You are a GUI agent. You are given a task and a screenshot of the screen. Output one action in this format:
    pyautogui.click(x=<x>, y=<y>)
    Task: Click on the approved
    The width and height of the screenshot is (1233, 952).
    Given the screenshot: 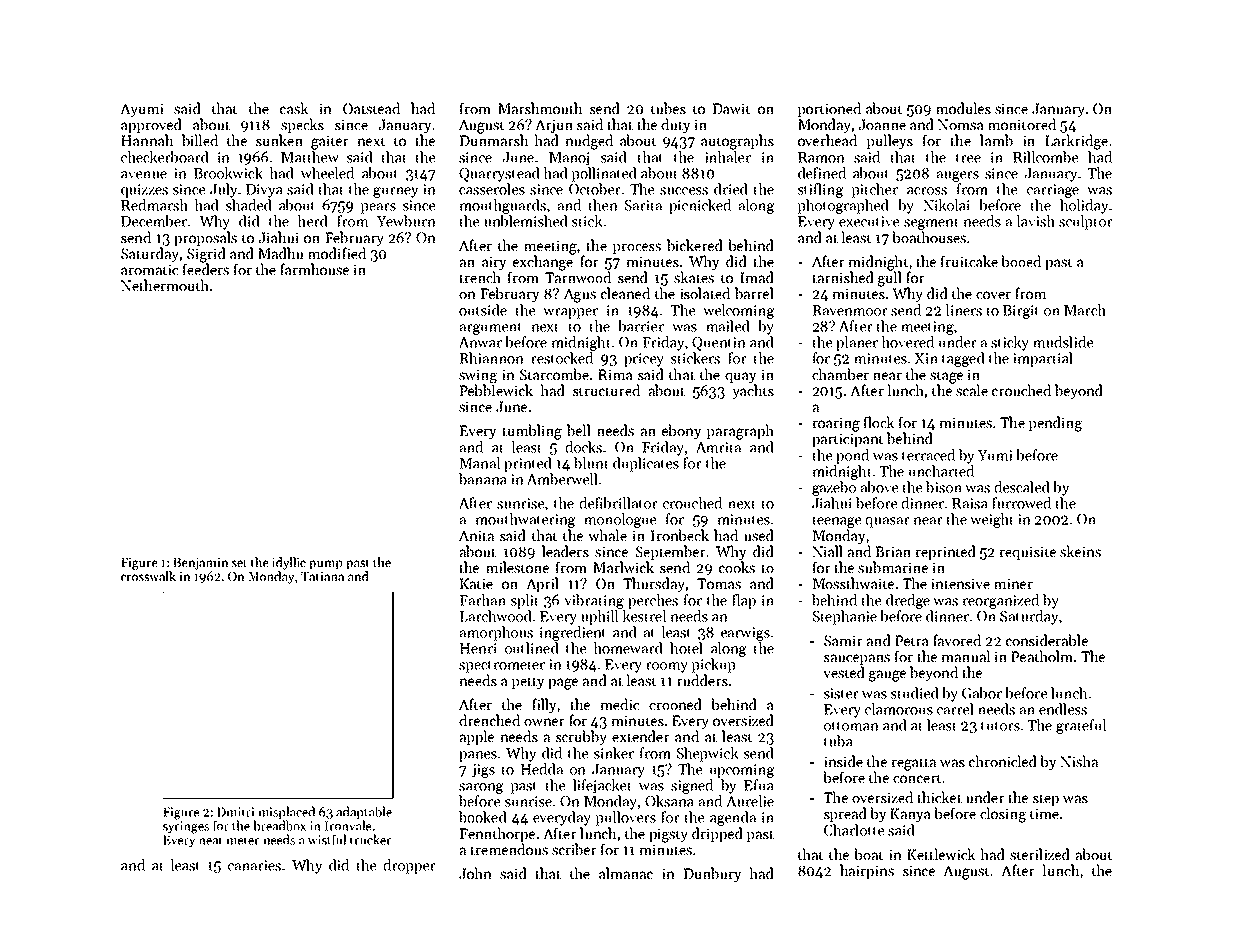 What is the action you would take?
    pyautogui.click(x=151, y=125)
